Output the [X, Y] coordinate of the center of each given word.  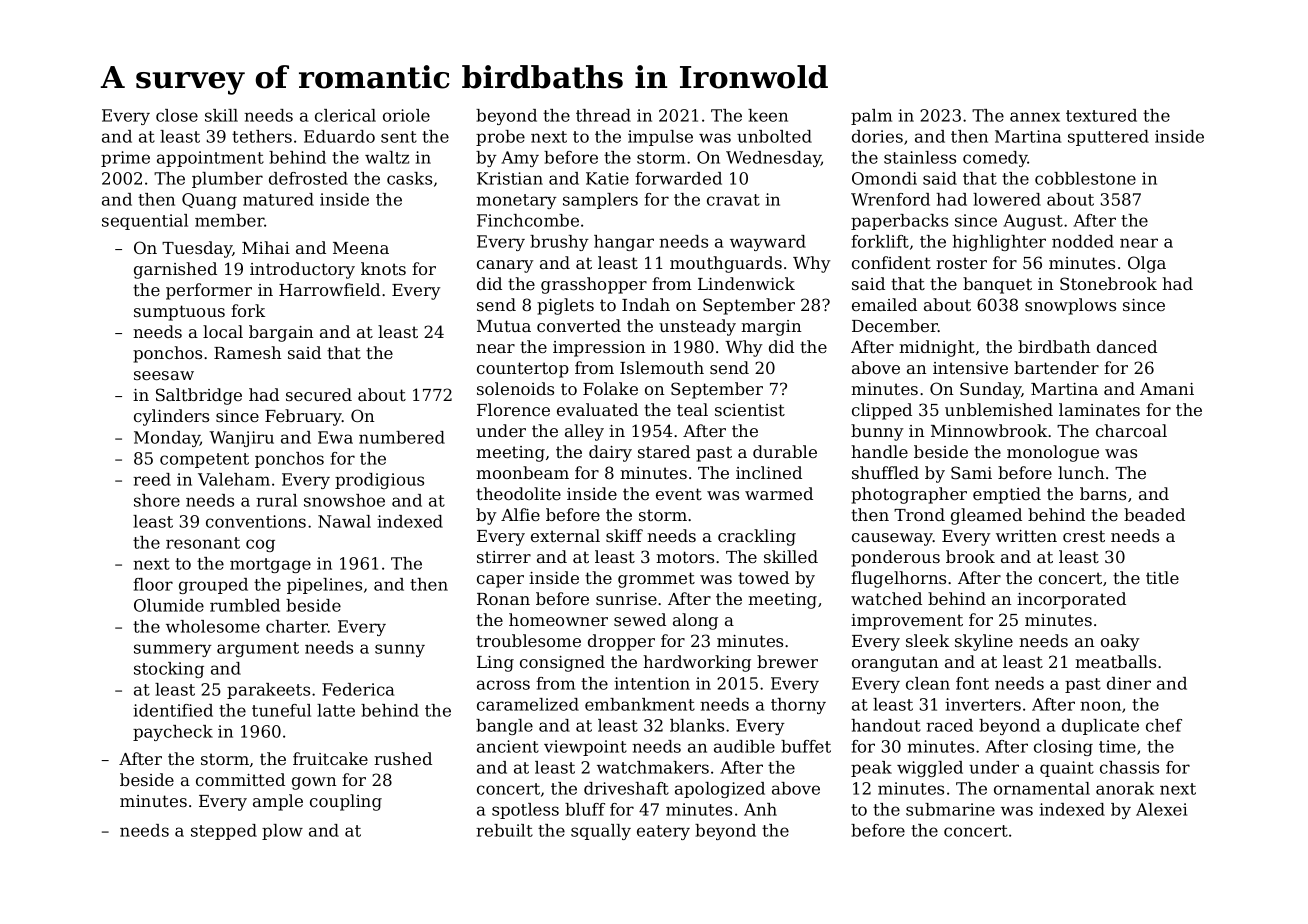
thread [603, 115]
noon [1100, 706]
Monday [167, 439]
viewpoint [585, 748]
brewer [787, 661]
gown [314, 783]
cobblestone [1085, 178]
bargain [281, 333]
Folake [610, 388]
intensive [970, 368]
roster [961, 263]
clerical [345, 115]
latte [336, 710]
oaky [1120, 642]
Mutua [504, 326]
